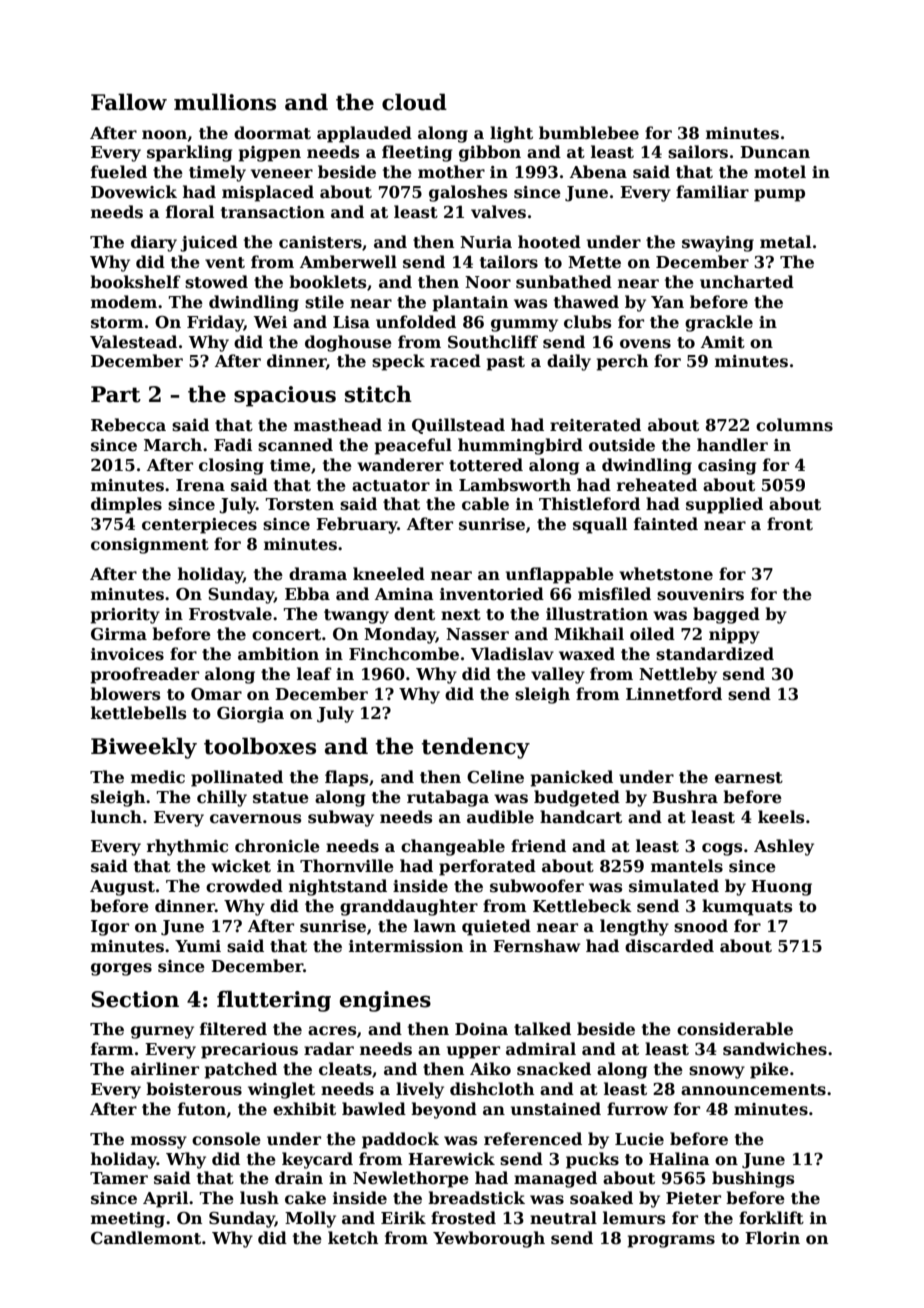  What do you see at coordinates (357, 525) in the page?
I see `February` at bounding box center [357, 525].
